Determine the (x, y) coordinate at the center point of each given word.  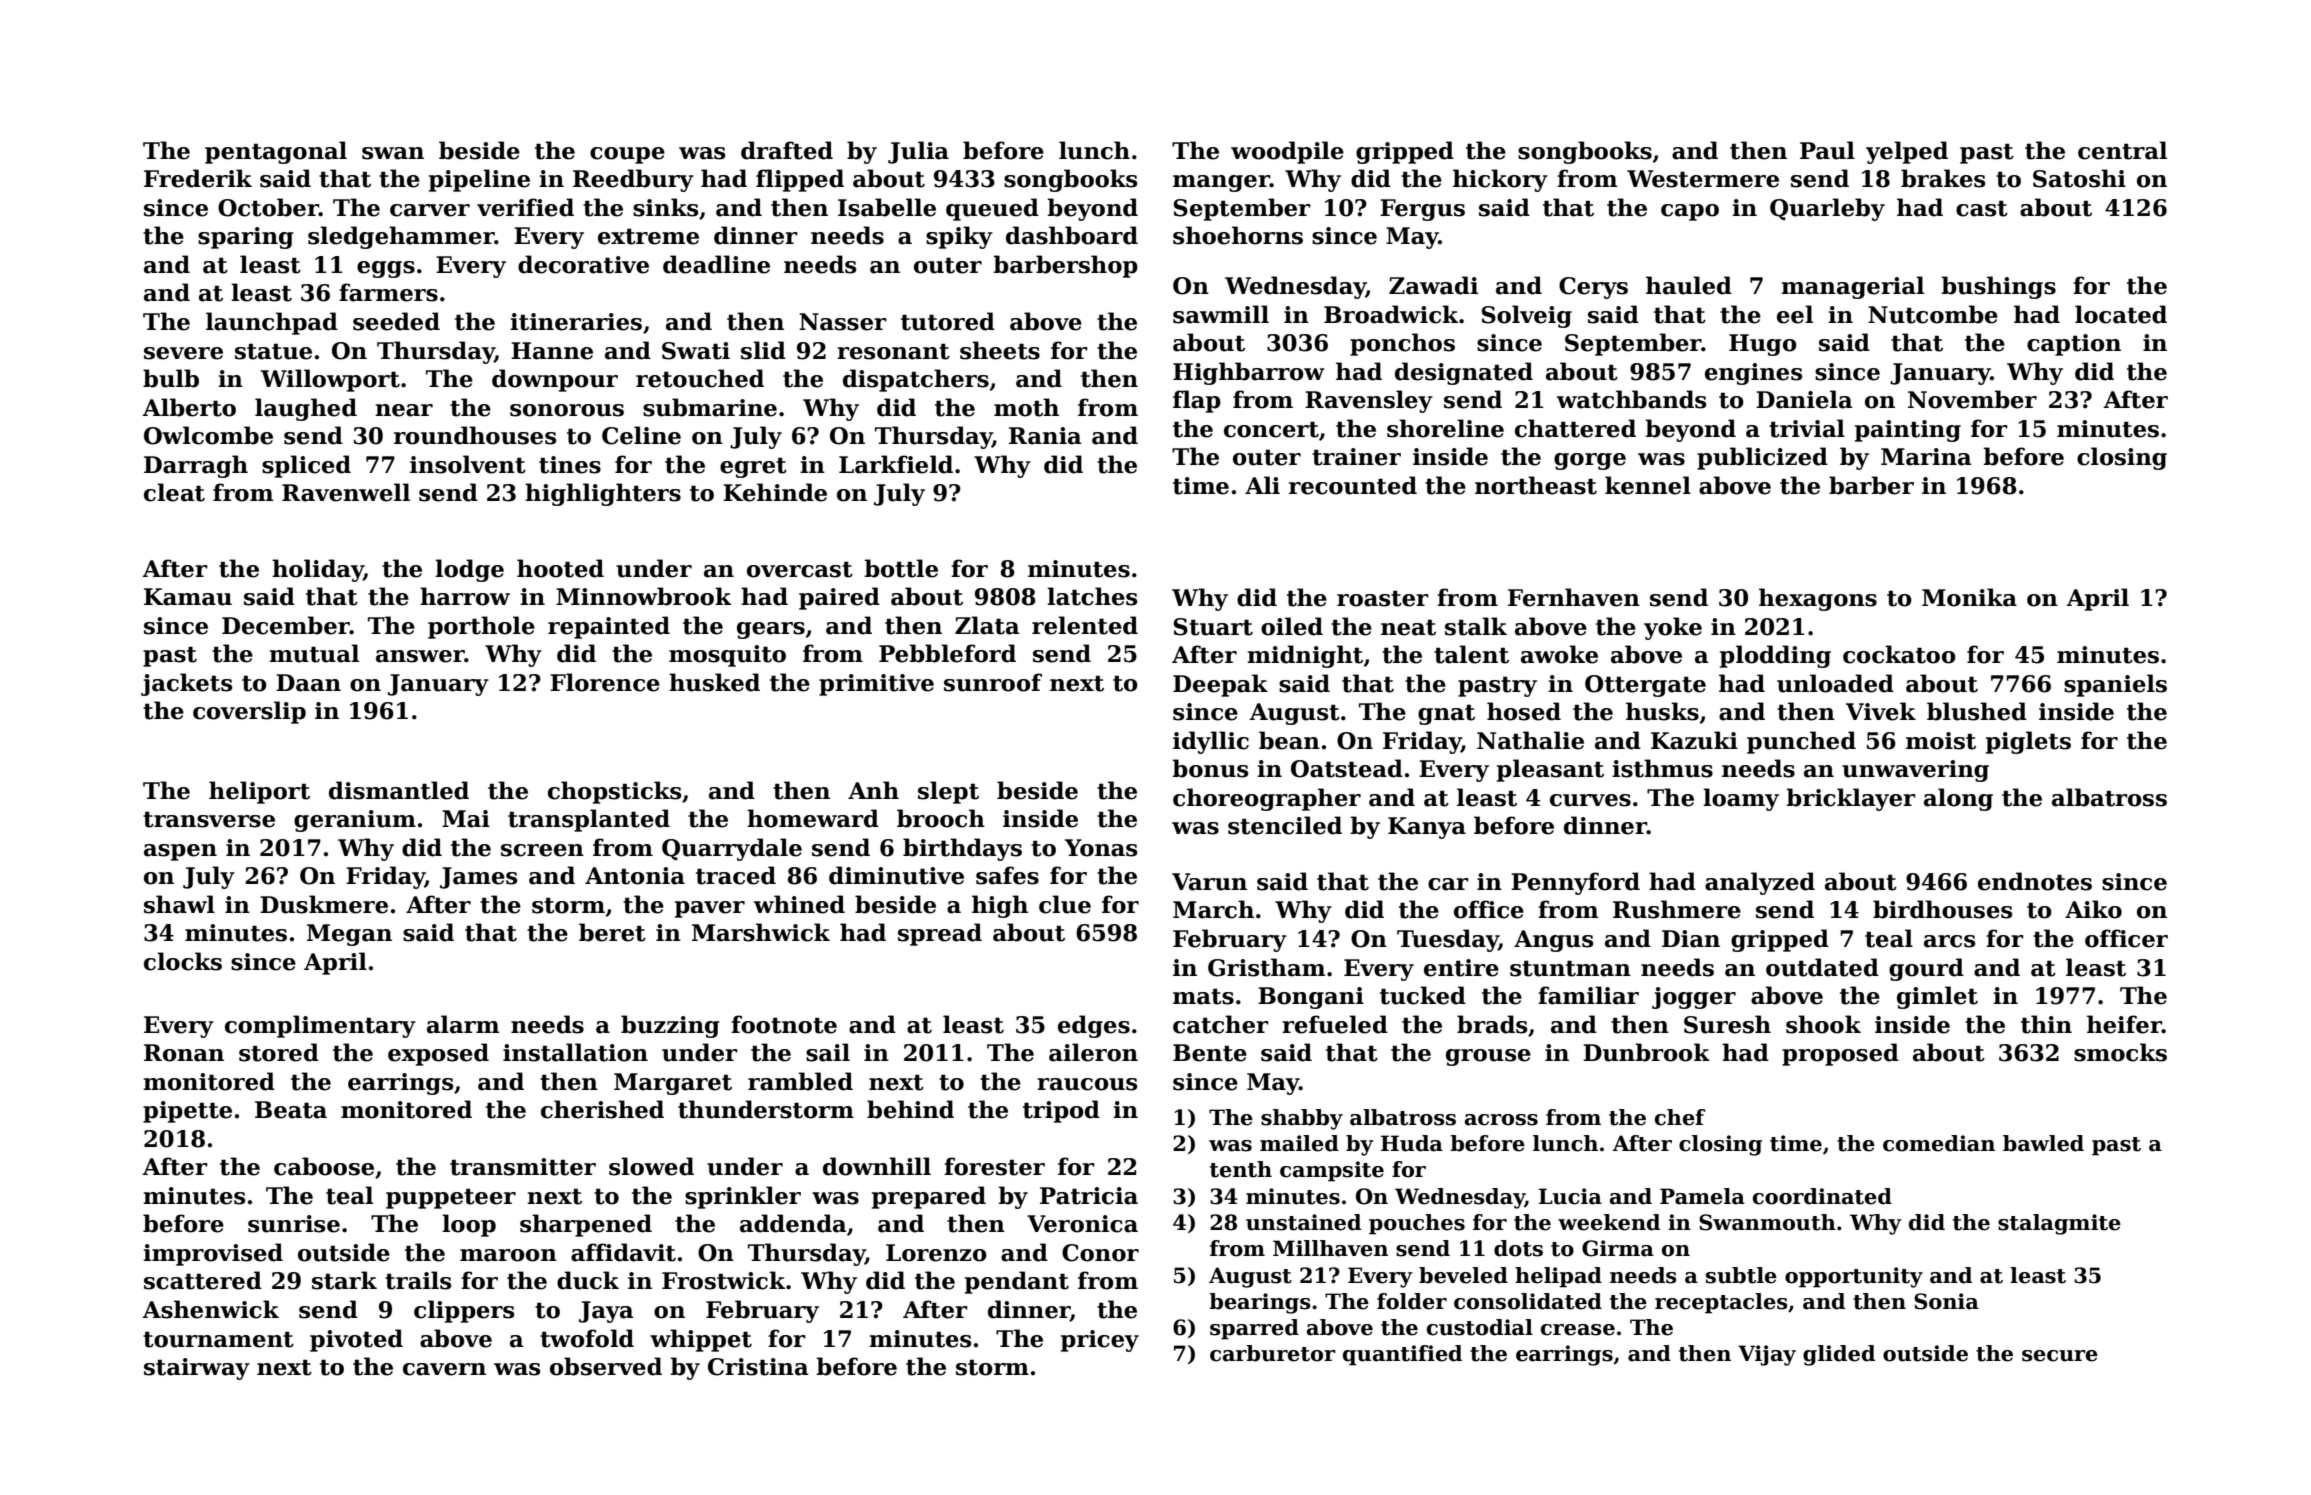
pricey (1100, 1341)
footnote (784, 1024)
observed (606, 1366)
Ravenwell (346, 492)
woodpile (1287, 152)
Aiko (2093, 909)
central (2122, 150)
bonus (1210, 768)
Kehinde (775, 492)
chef (1680, 1117)
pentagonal (276, 152)
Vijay (1767, 1355)
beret (612, 932)
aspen (180, 852)
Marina (1926, 457)
